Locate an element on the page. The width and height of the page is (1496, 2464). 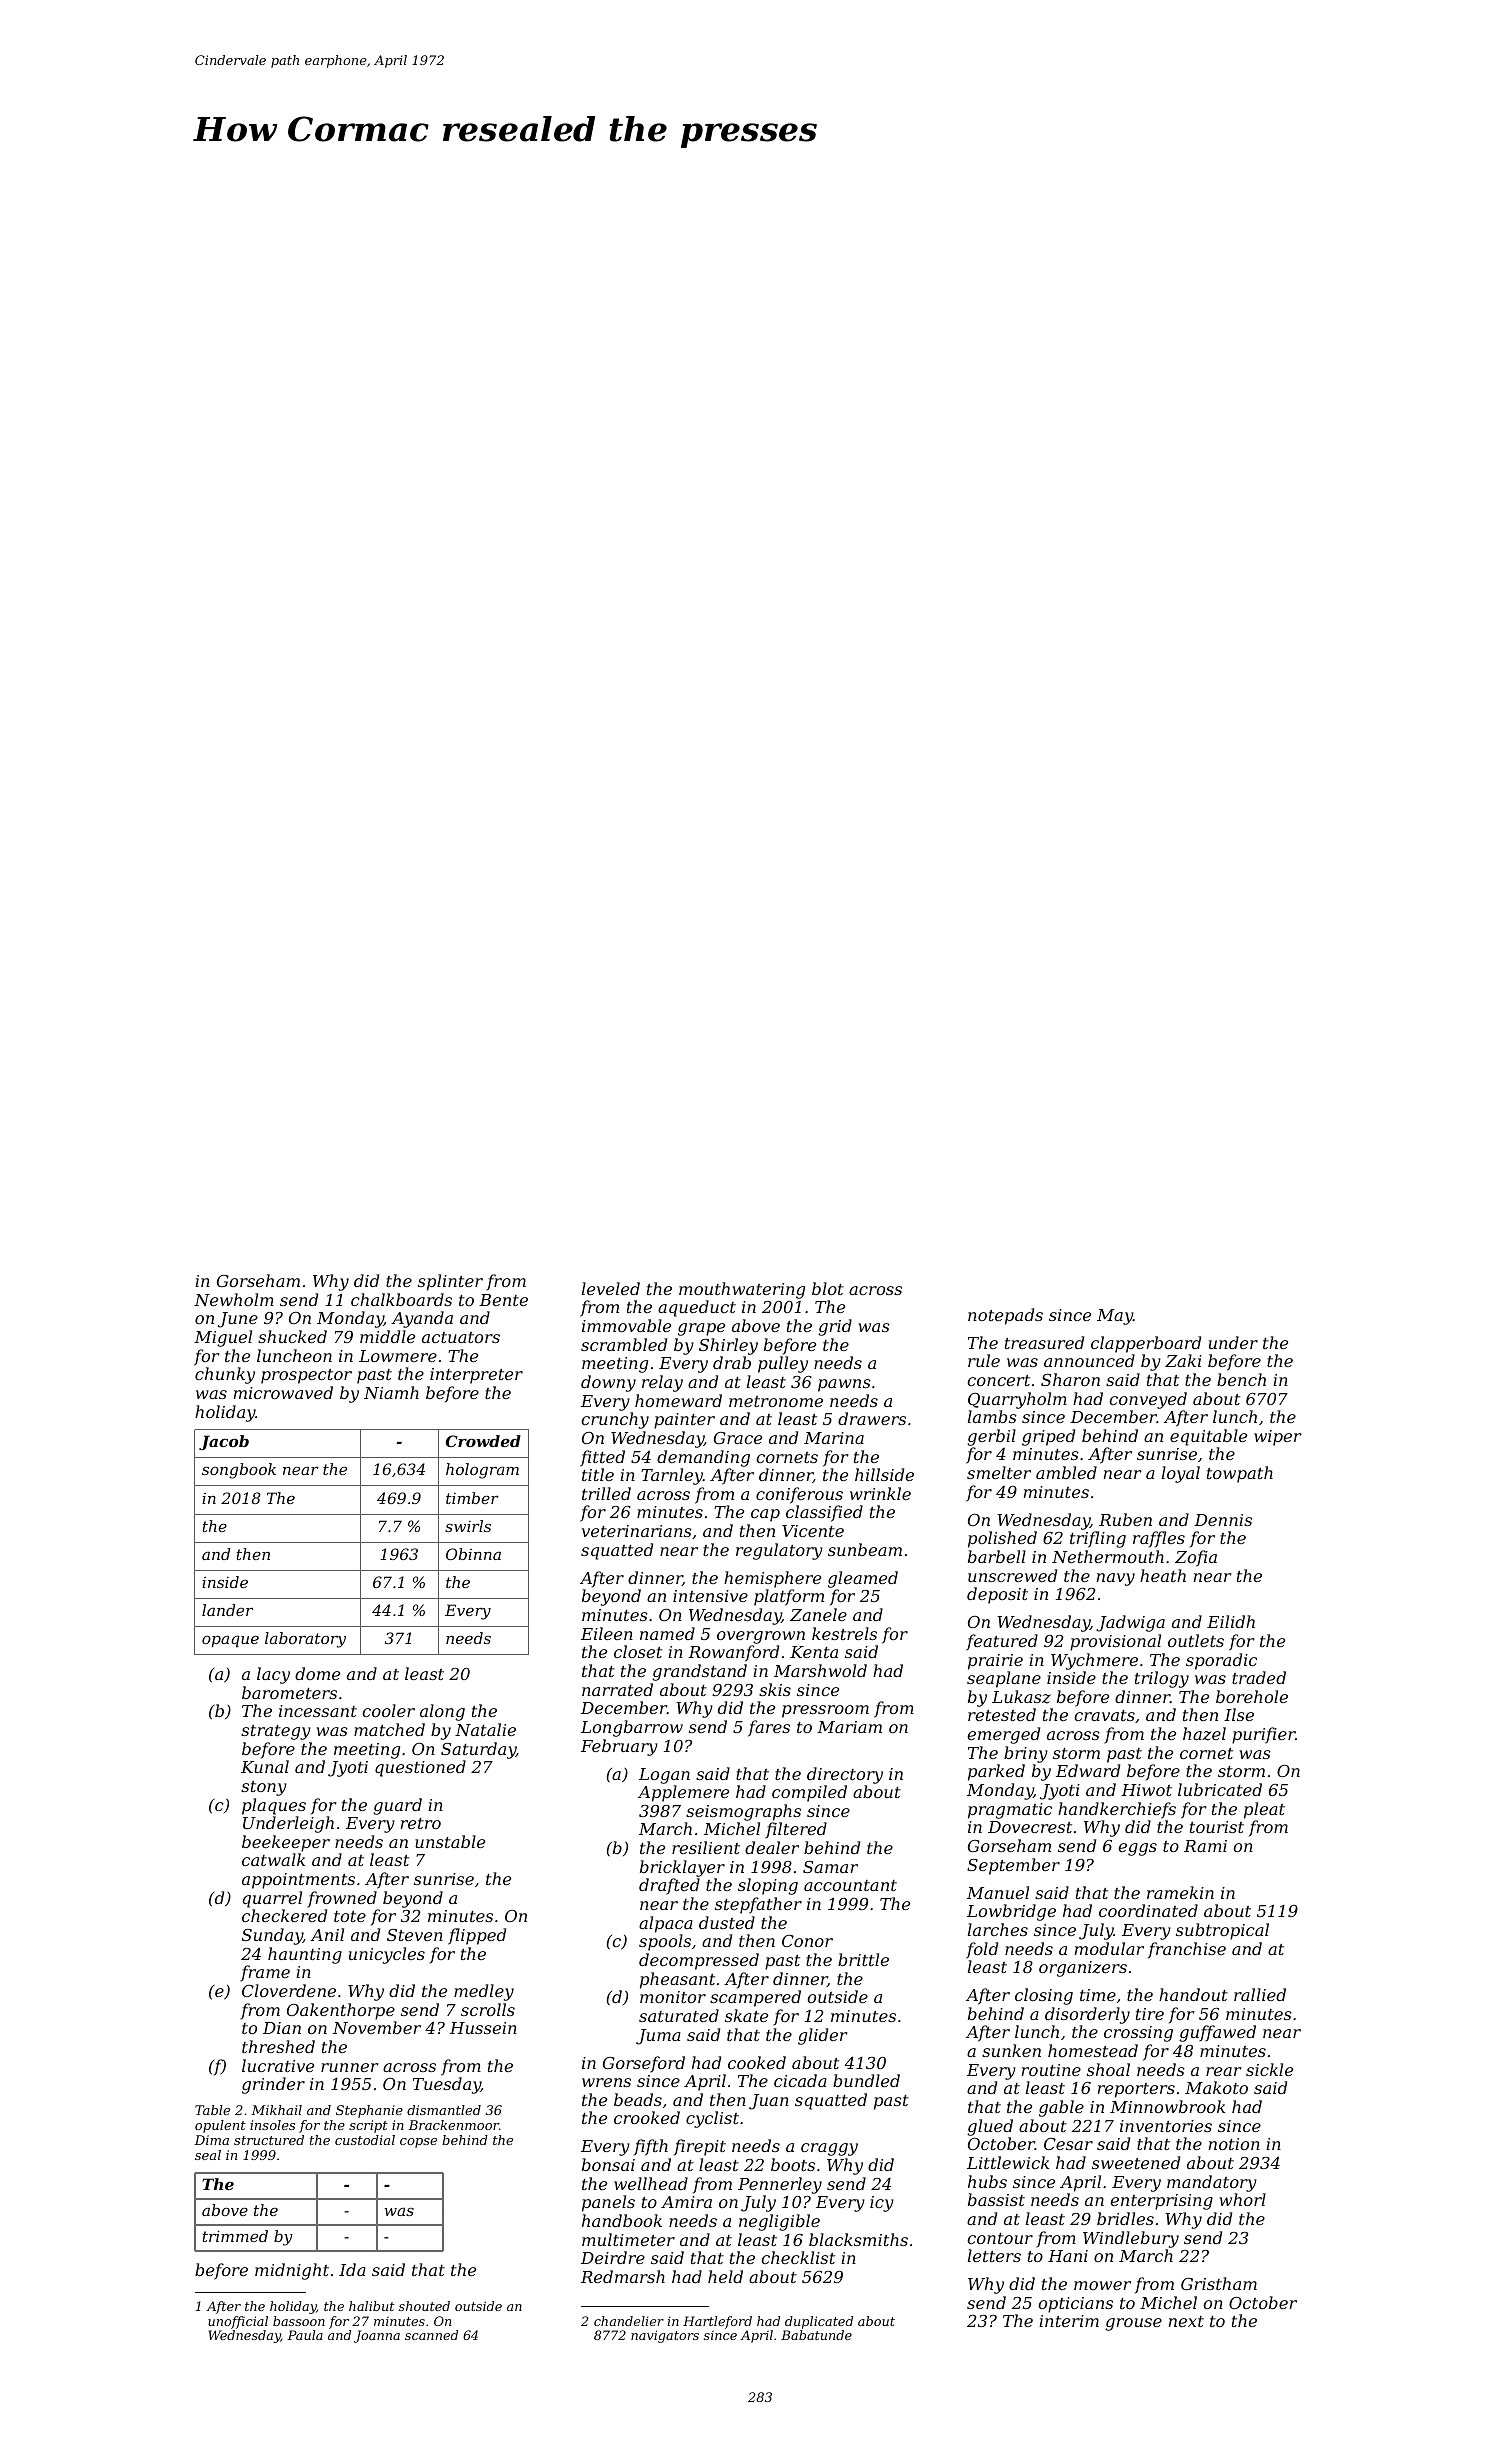
microwaved is located at coordinates (283, 1392).
